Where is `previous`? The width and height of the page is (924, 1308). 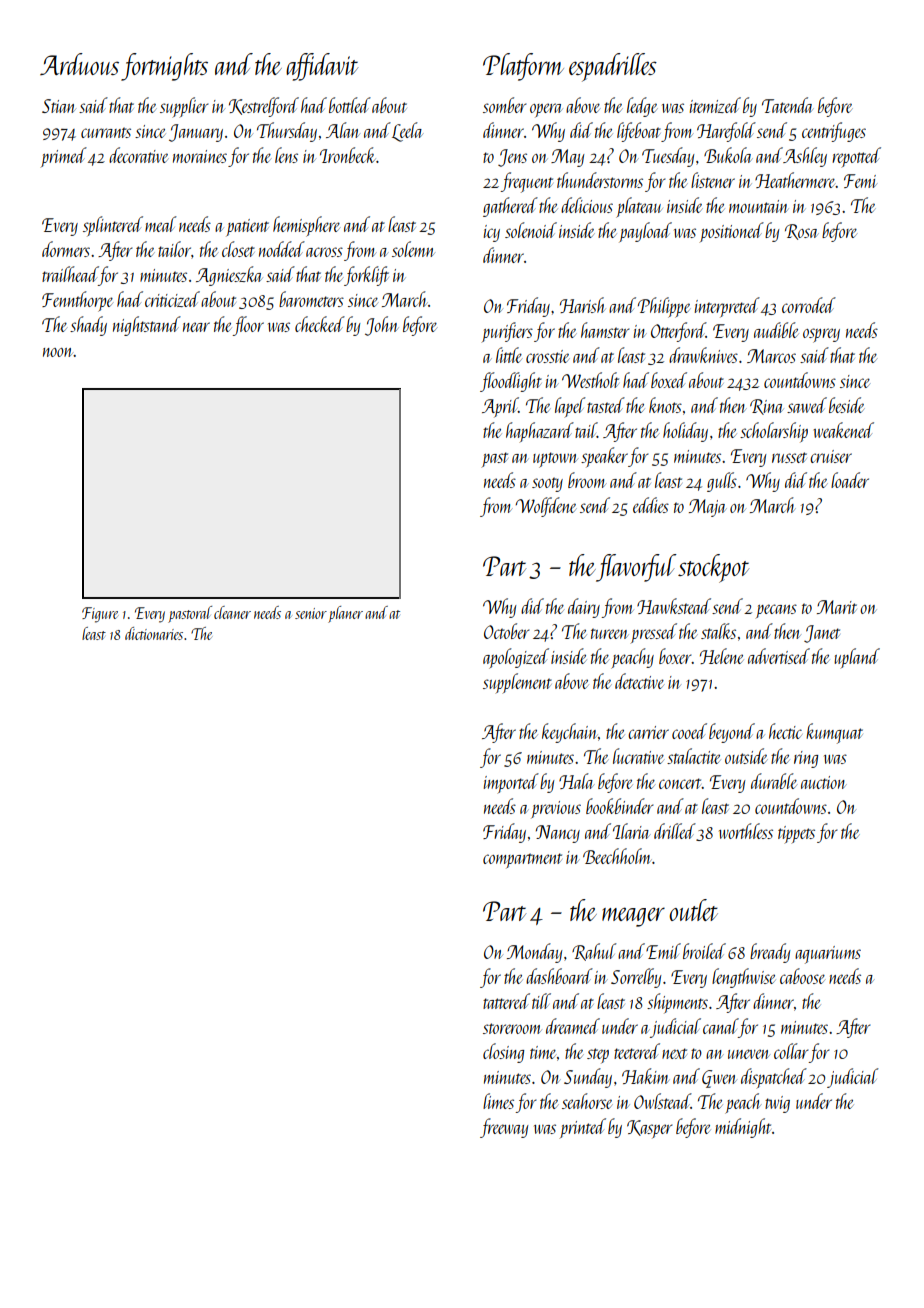 previous is located at coordinates (556, 809).
